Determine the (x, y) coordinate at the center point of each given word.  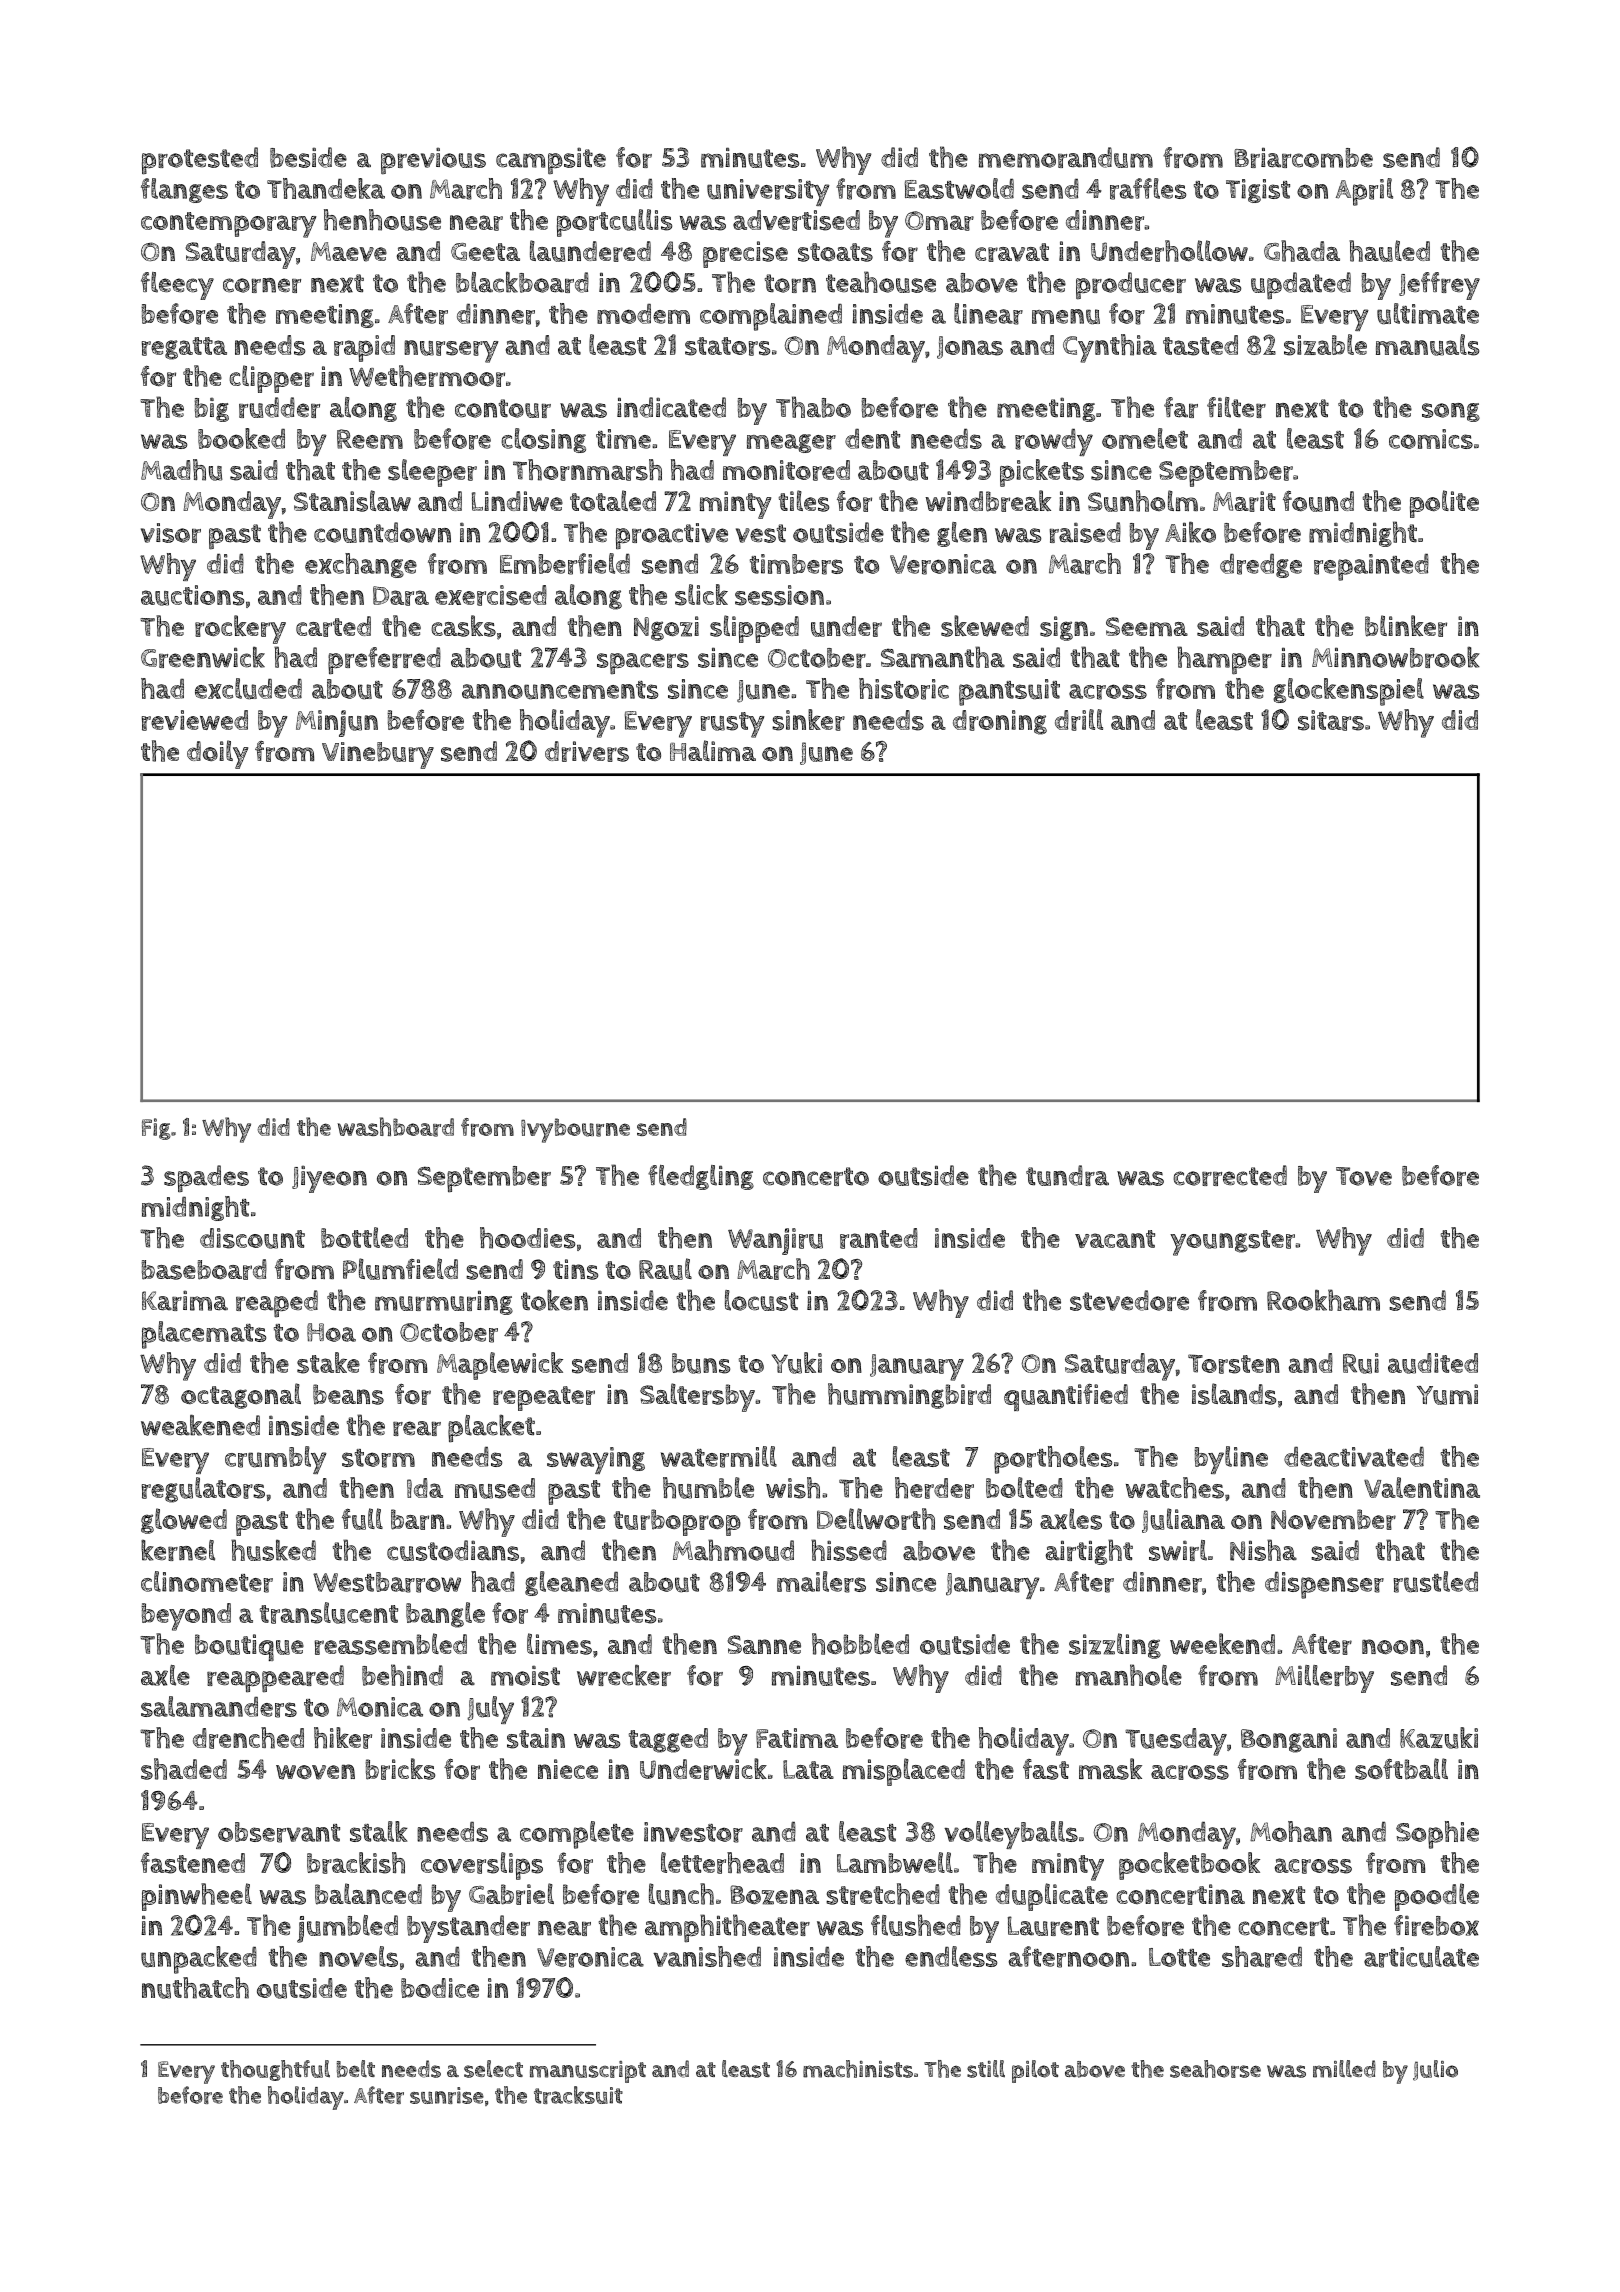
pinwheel (197, 1897)
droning (1000, 722)
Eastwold (959, 188)
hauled (1389, 251)
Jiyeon (329, 1179)
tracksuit (578, 2095)
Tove (1364, 1176)
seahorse (1215, 2069)
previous (433, 161)
